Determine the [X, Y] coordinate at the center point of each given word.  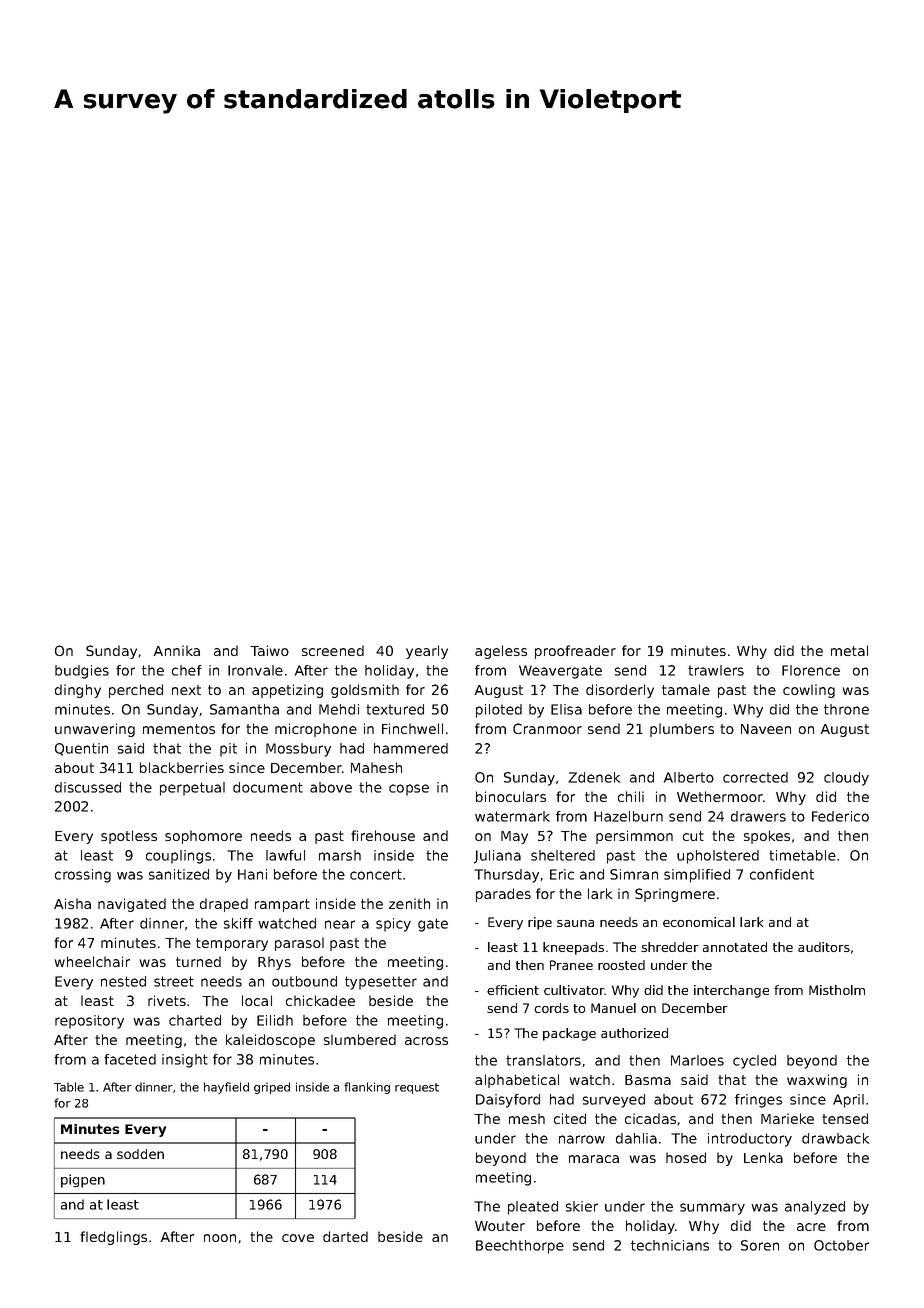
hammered [411, 748]
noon [220, 1238]
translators [543, 1060]
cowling [809, 691]
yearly [427, 652]
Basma [648, 1080]
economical [699, 922]
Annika [176, 650]
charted [195, 1020]
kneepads [573, 948]
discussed [88, 787]
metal [849, 650]
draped [224, 905]
